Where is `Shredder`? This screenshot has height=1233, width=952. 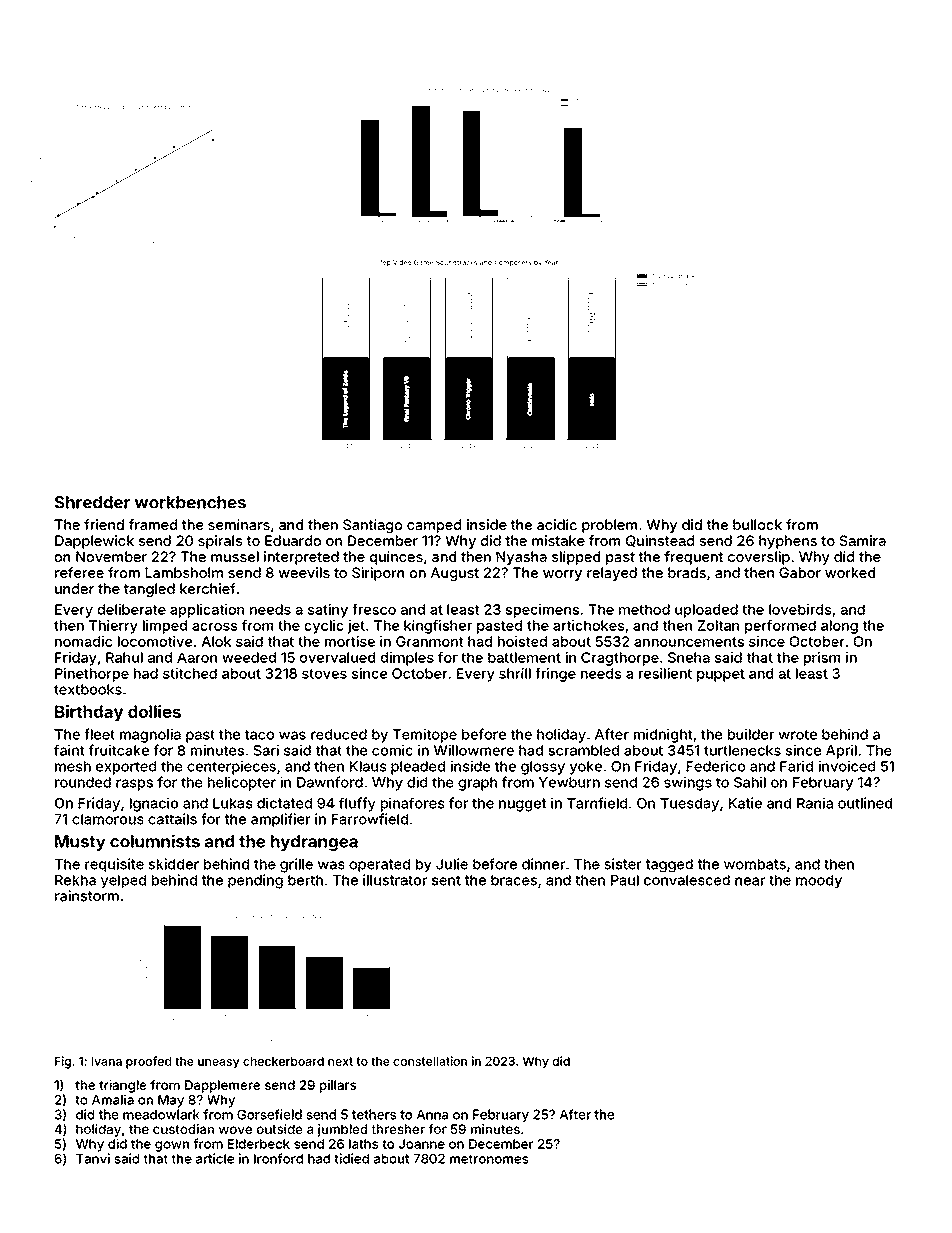
Shredder is located at coordinates (92, 502).
